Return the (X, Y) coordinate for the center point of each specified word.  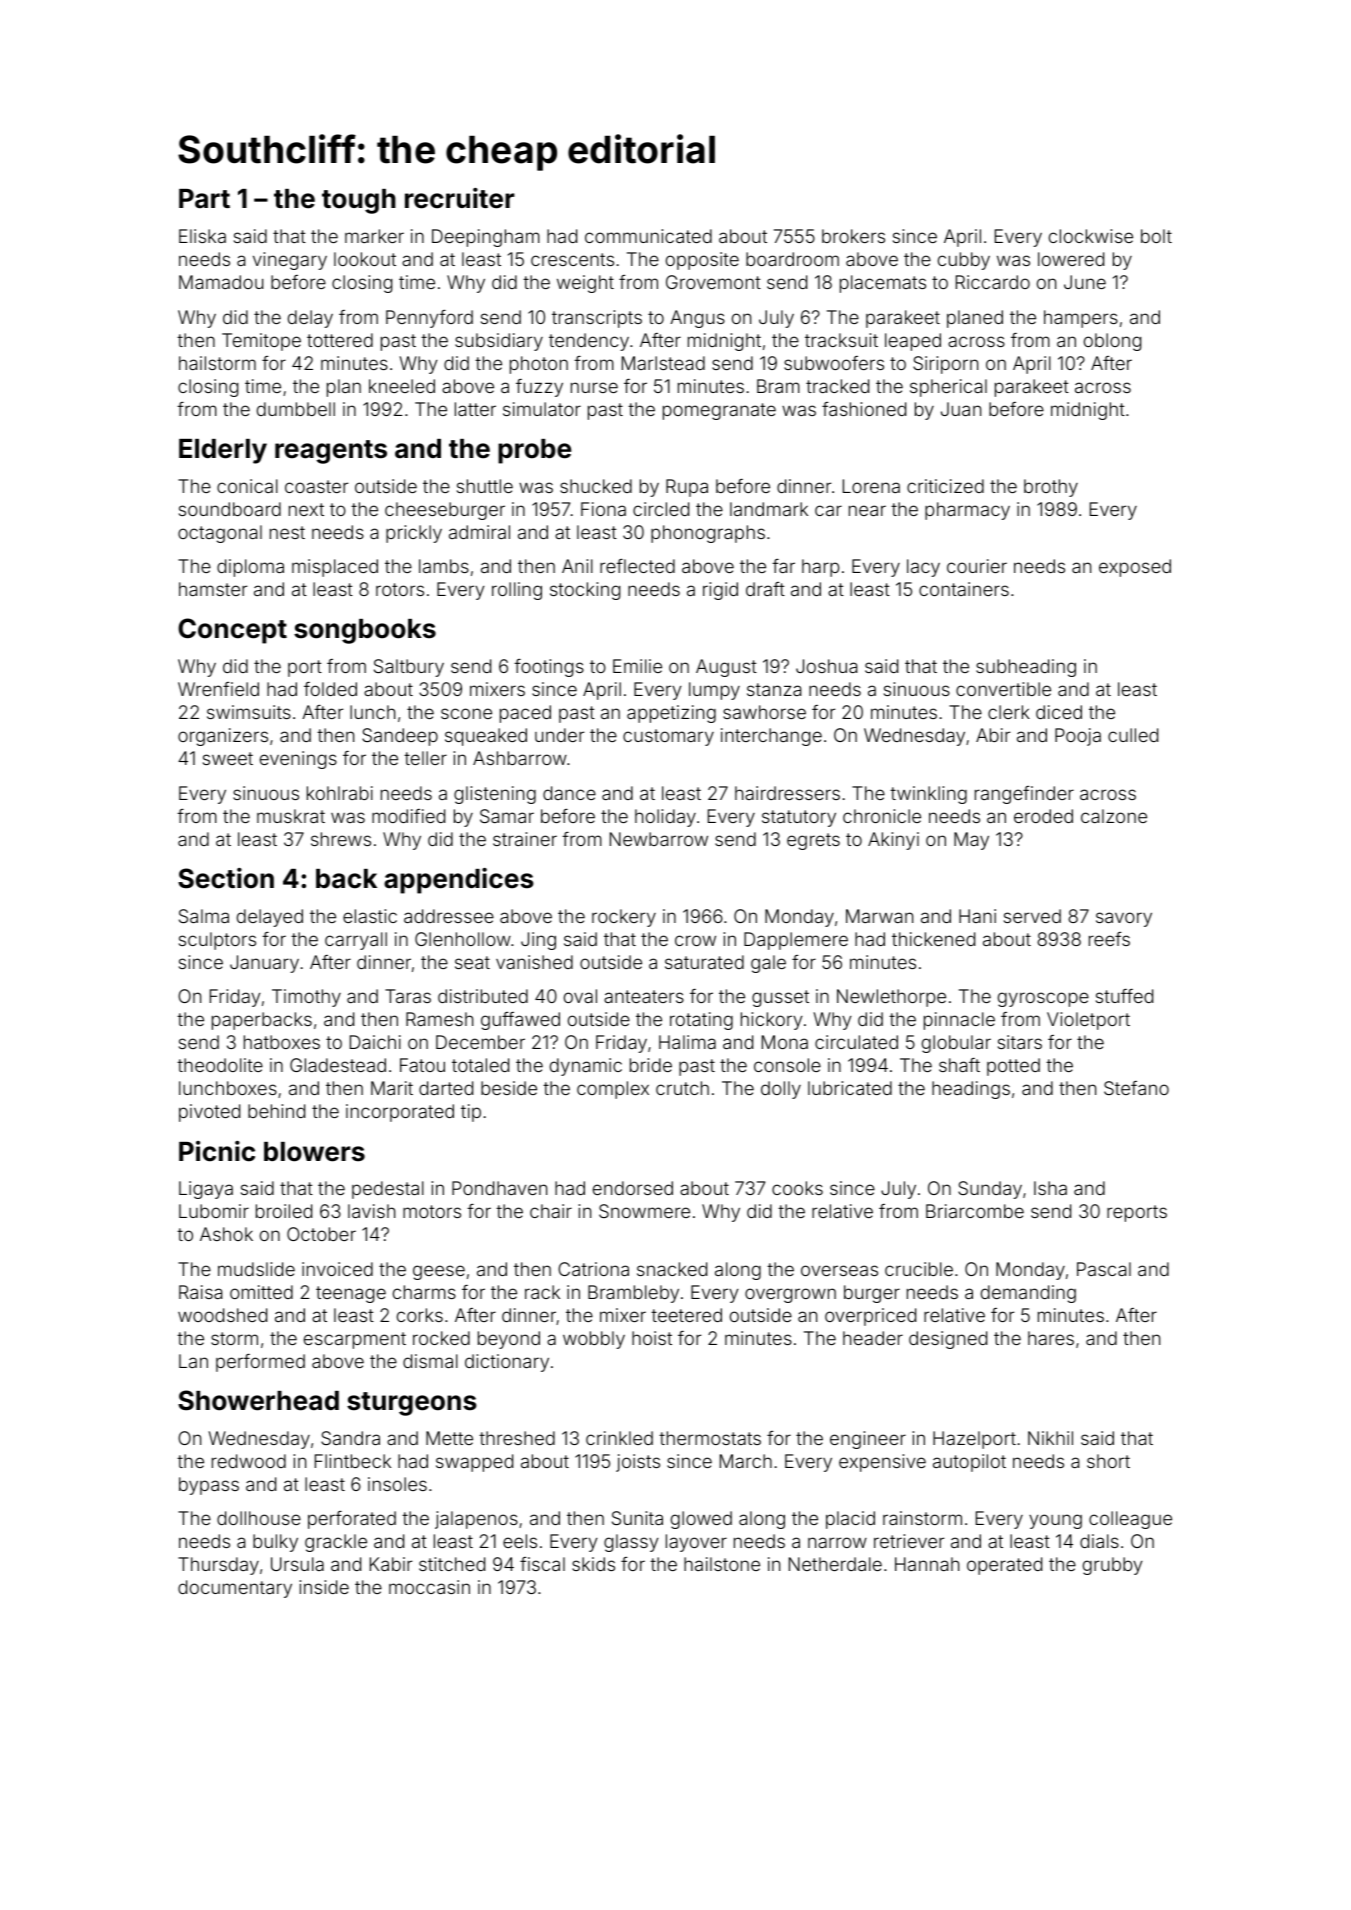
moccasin (429, 1587)
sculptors (217, 941)
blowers (314, 1152)
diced (1059, 712)
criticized (945, 486)
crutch (682, 1088)
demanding (1028, 1294)
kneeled (402, 386)
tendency (589, 342)
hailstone (722, 1564)
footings (549, 668)
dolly (781, 1090)
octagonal (220, 534)
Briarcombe (975, 1211)
